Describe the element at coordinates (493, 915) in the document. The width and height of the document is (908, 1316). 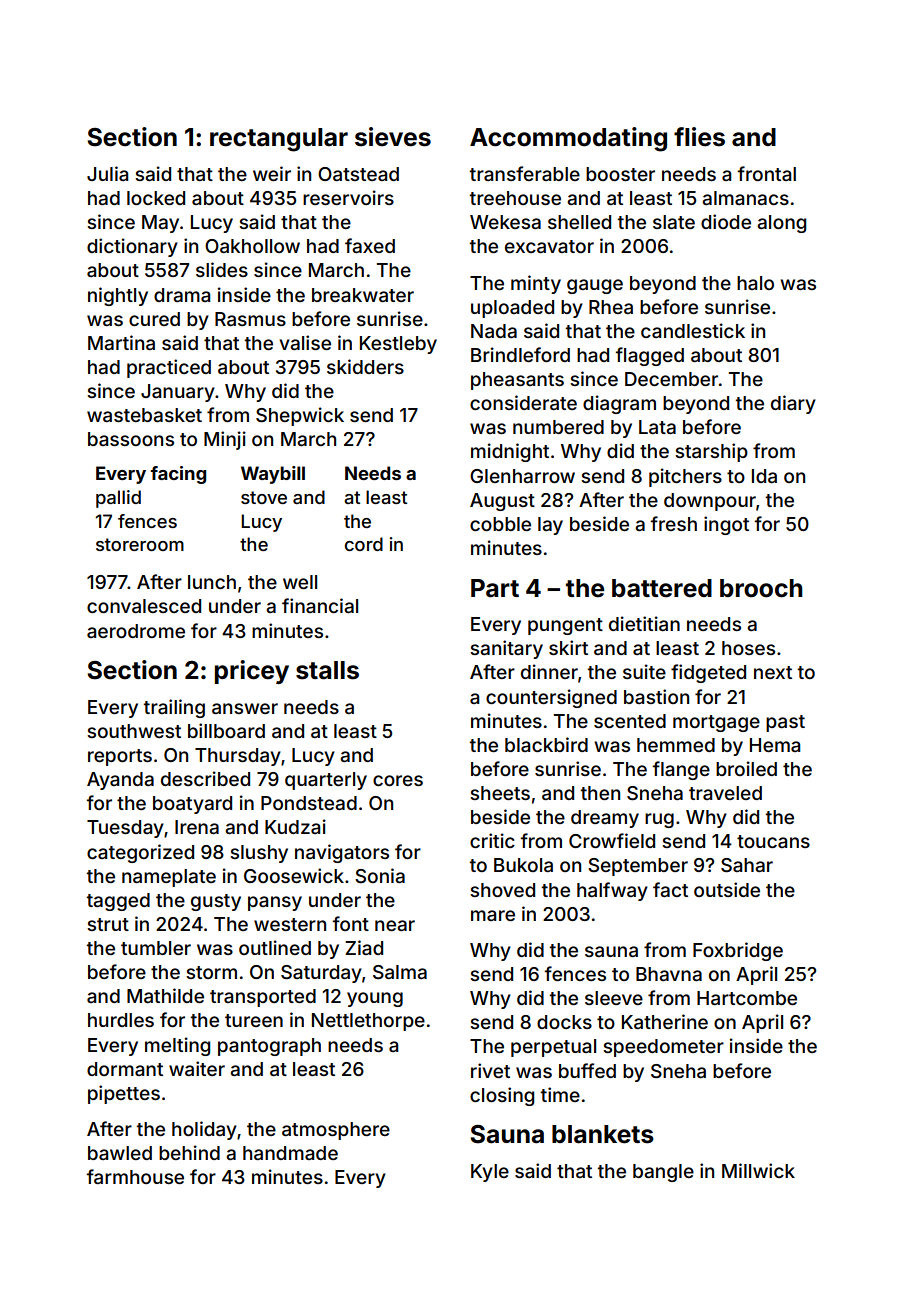
I see `mare` at that location.
